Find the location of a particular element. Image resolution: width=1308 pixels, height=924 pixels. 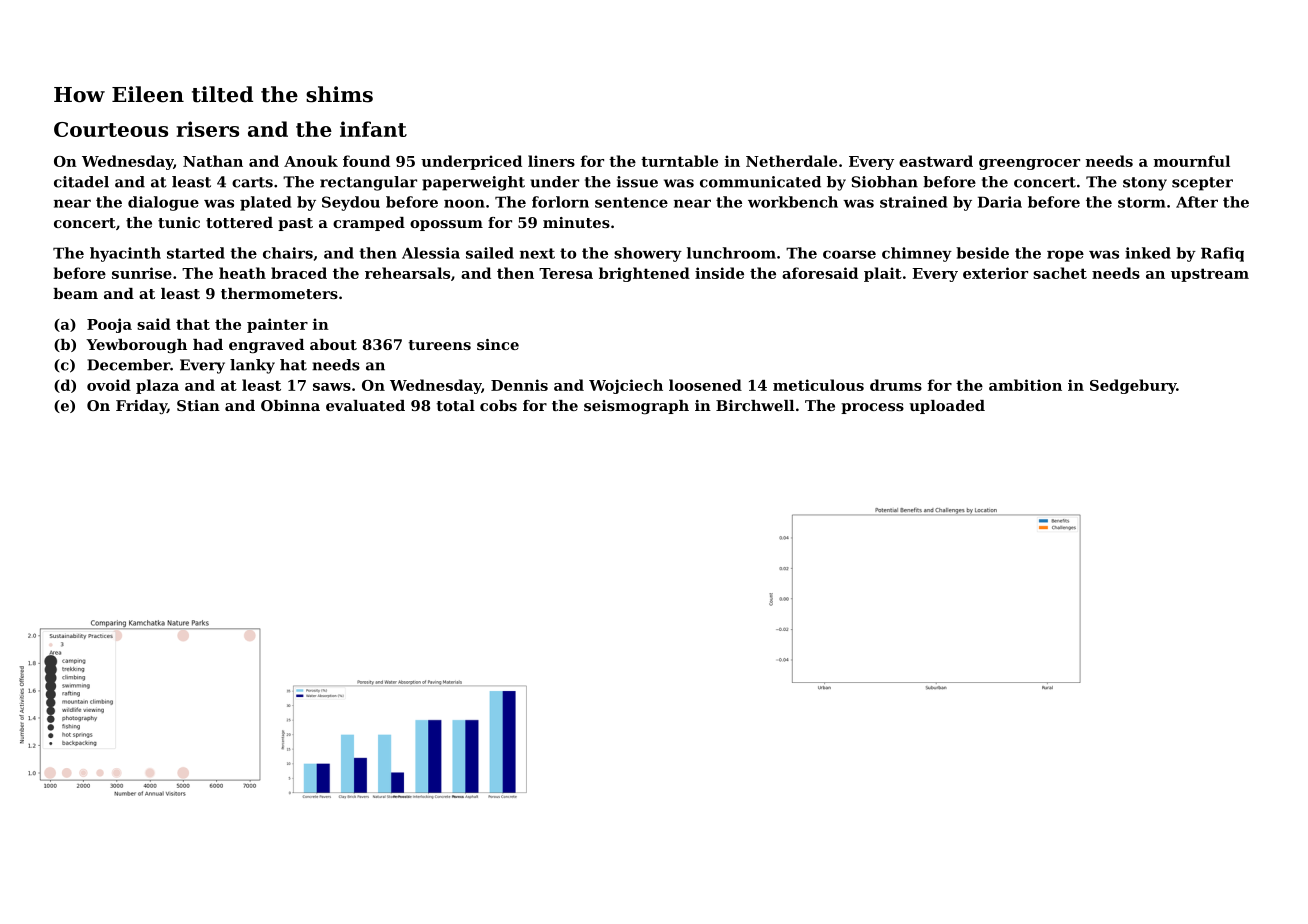

infant is located at coordinates (373, 129).
